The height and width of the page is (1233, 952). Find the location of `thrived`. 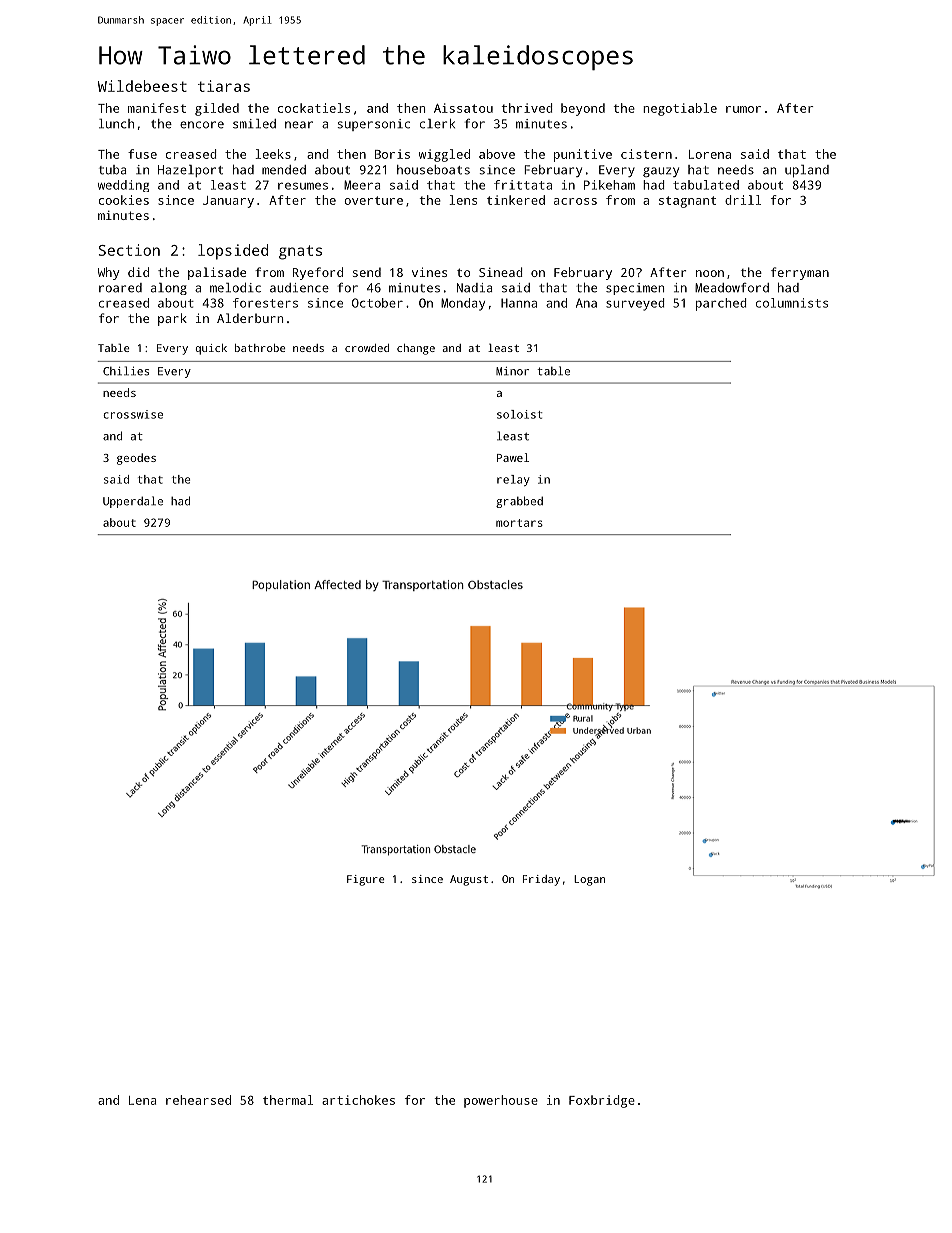

thrived is located at coordinates (527, 108).
